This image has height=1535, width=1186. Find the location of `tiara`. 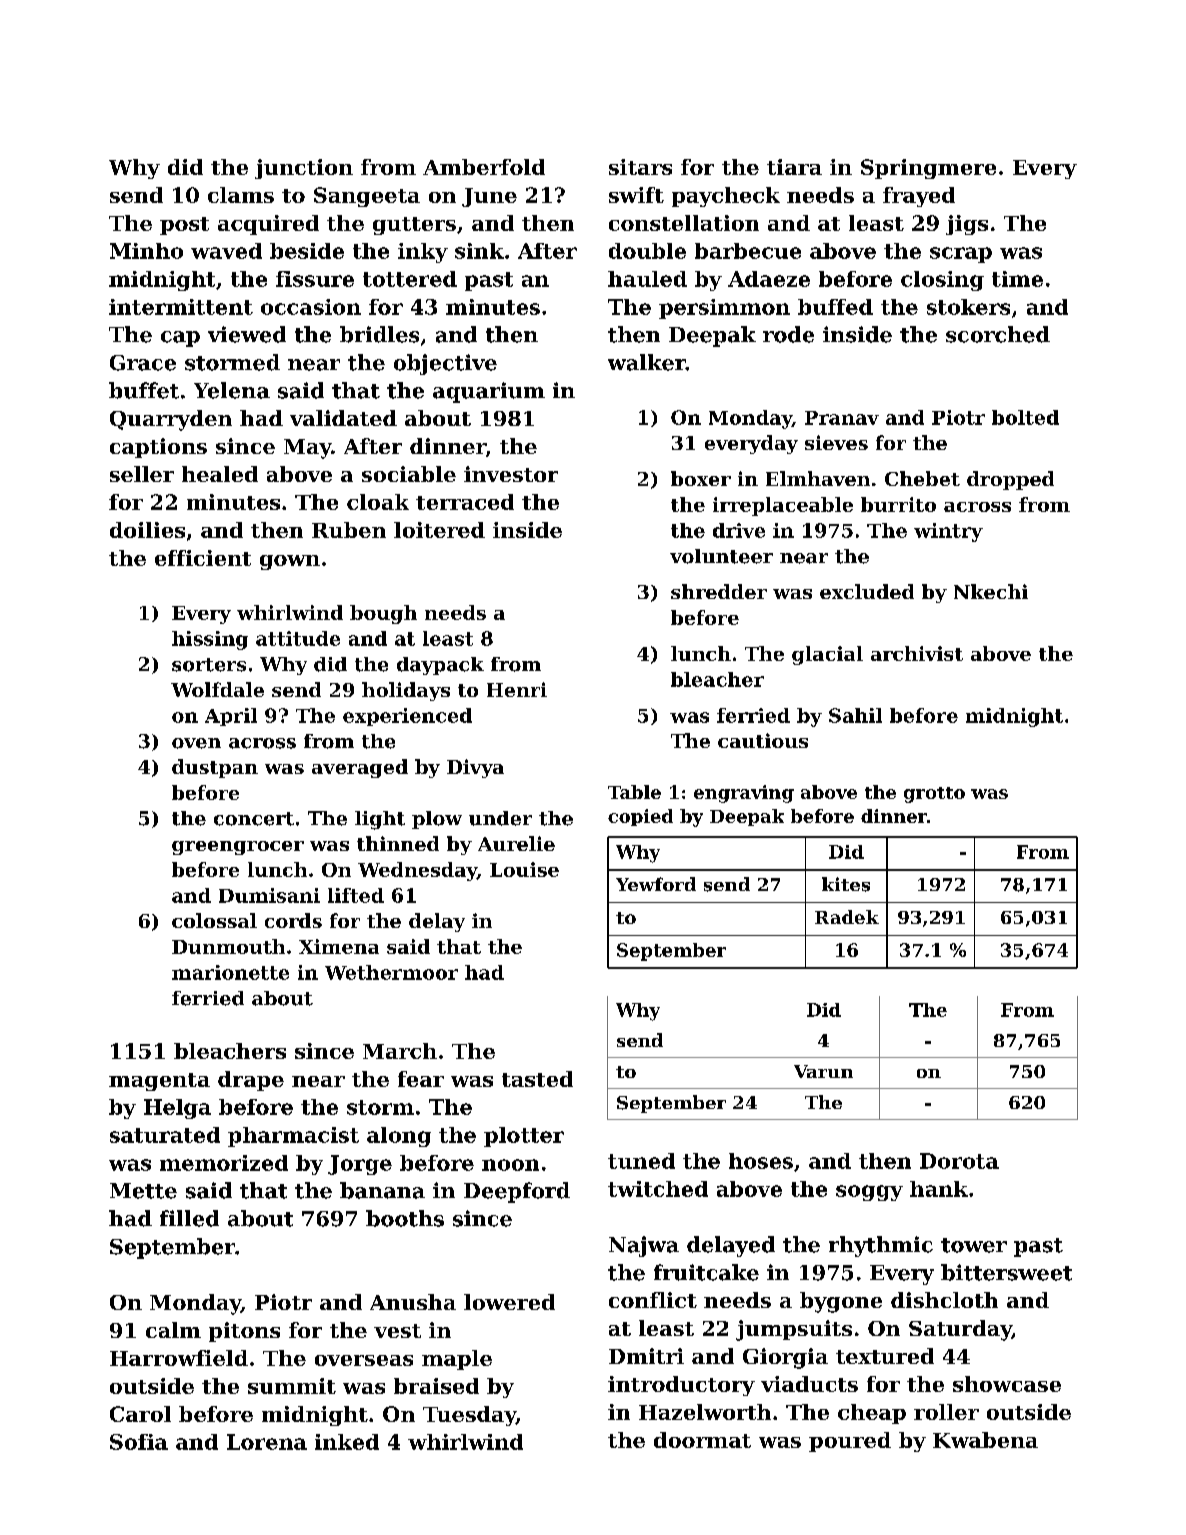

tiara is located at coordinates (794, 167).
